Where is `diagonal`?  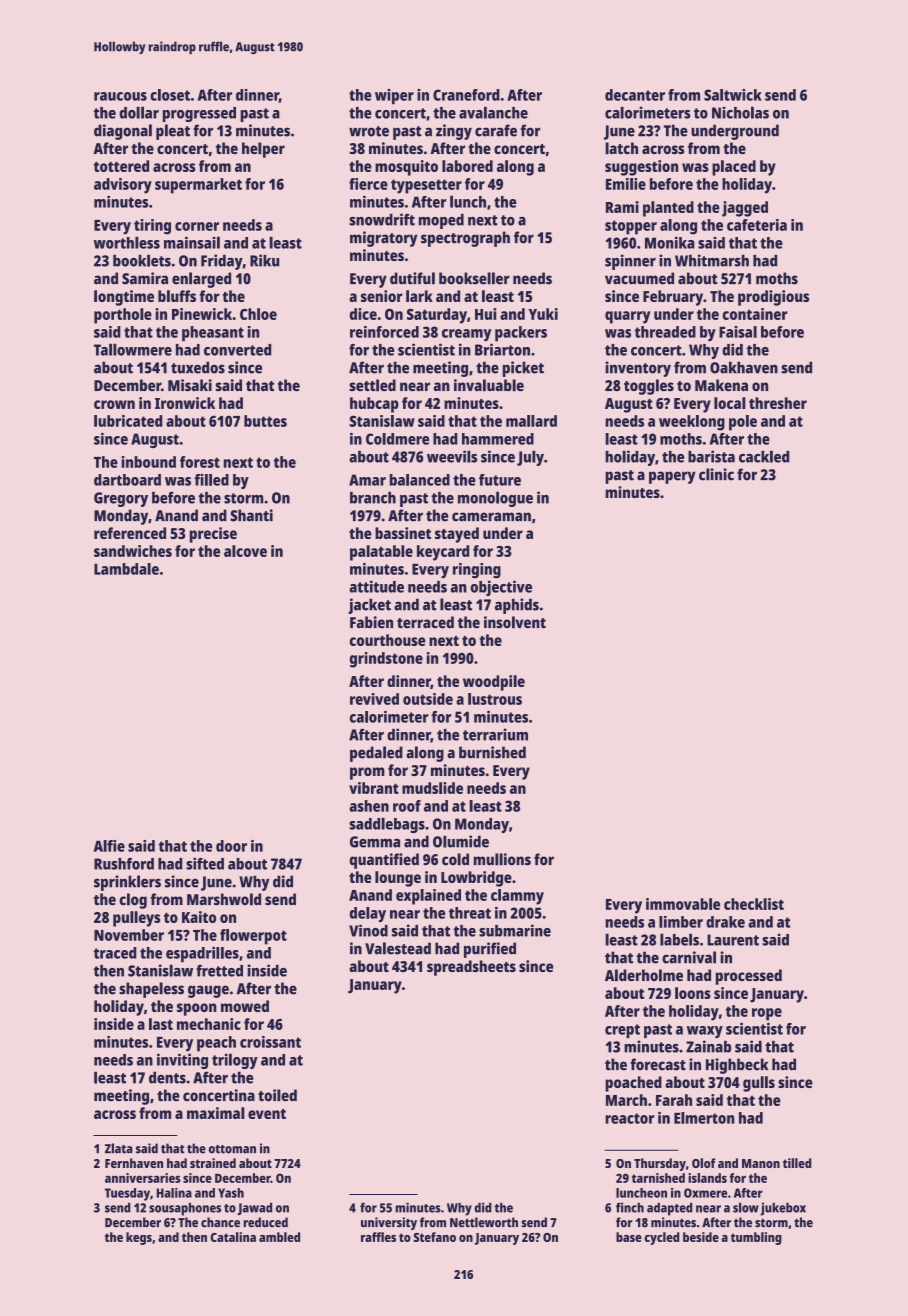
diagonal is located at coordinates (123, 132).
